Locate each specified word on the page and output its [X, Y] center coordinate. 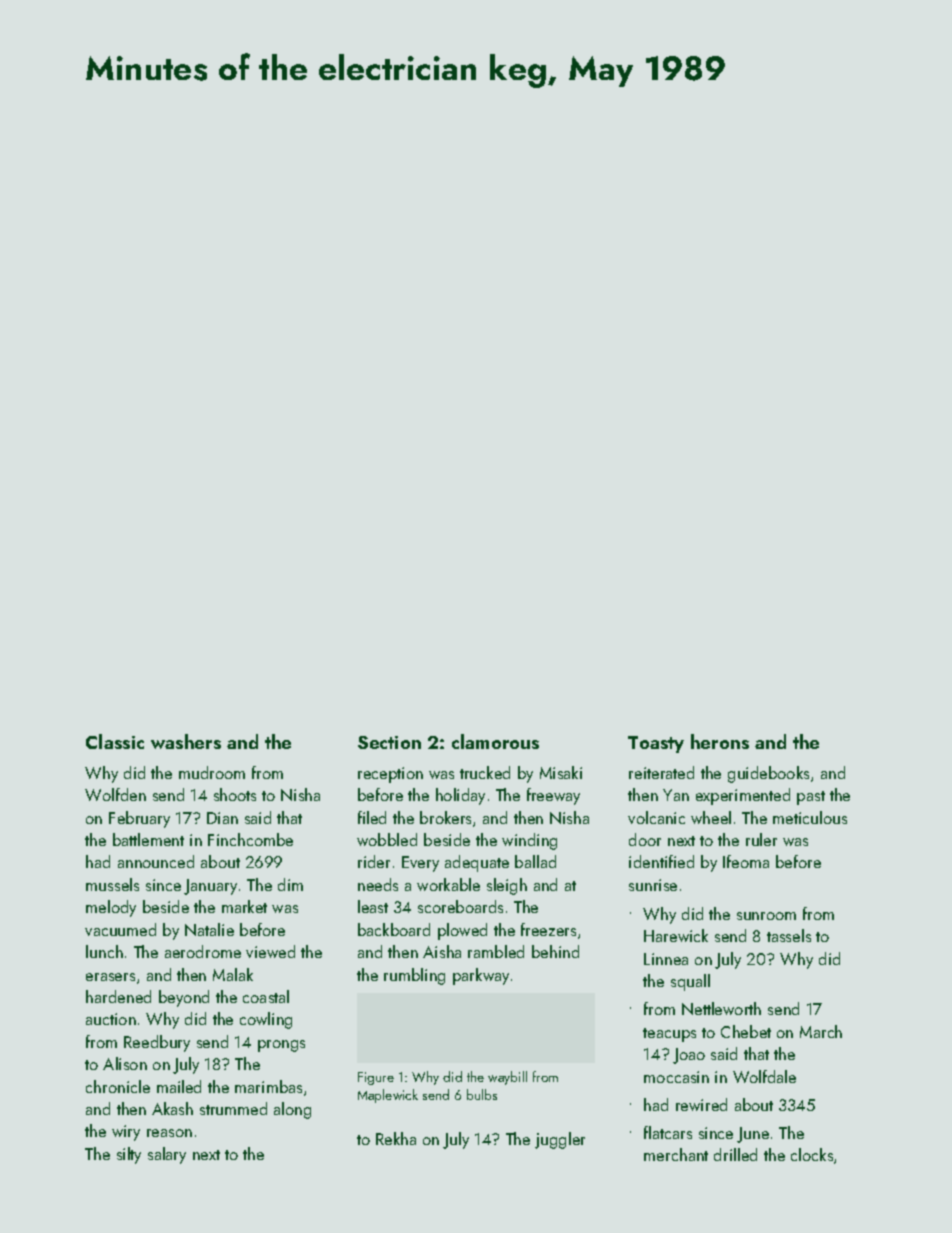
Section [389, 742]
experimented [743, 796]
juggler [560, 1140]
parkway [481, 976]
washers [186, 741]
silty [129, 1155]
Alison [125, 1063]
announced [156, 861]
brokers [445, 817]
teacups [669, 1035]
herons [720, 741]
